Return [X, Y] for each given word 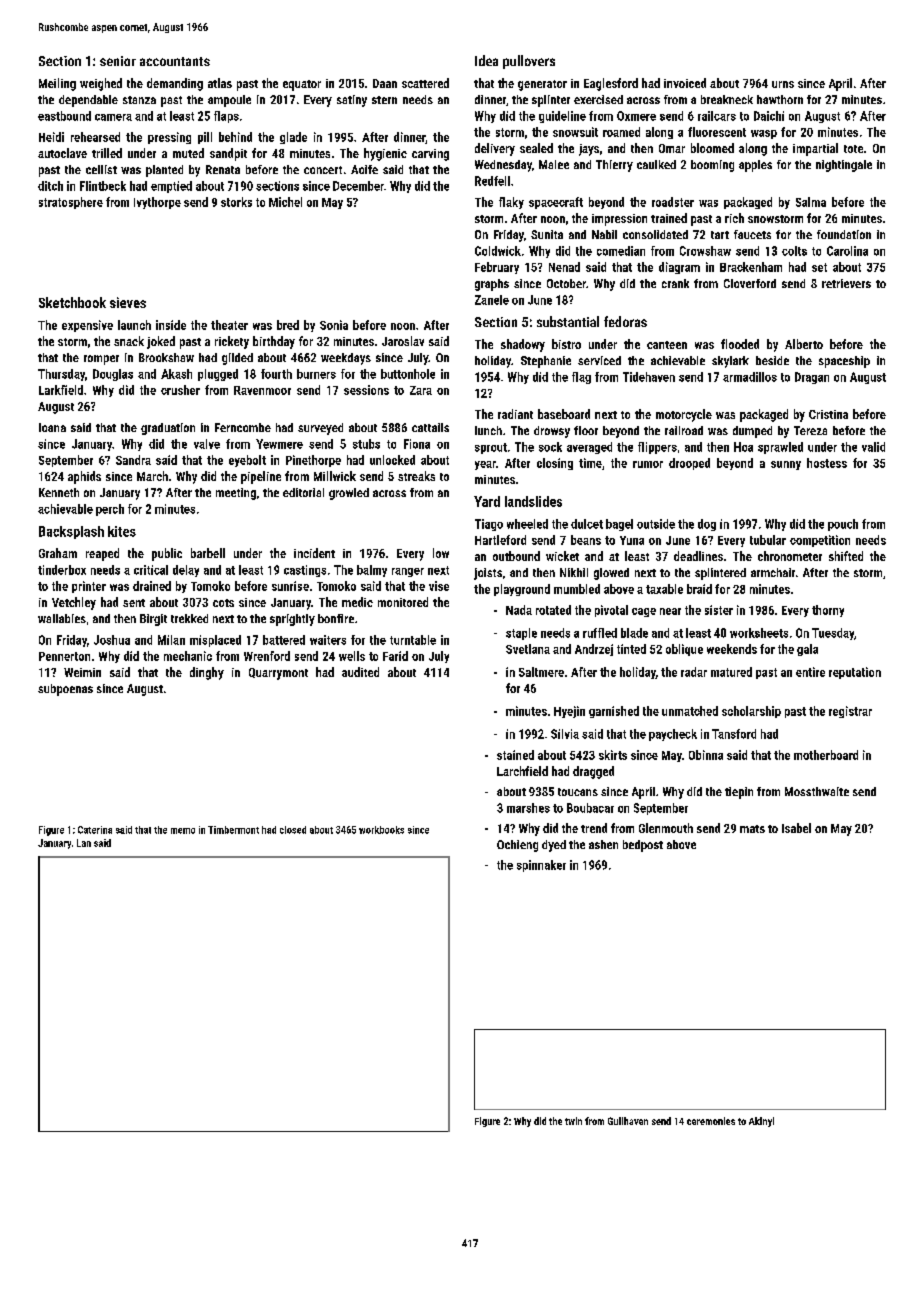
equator [302, 85]
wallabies [62, 618]
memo [183, 831]
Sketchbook [72, 302]
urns [783, 84]
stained [515, 755]
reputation [855, 673]
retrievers [846, 283]
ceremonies [711, 1121]
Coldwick [498, 251]
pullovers [529, 62]
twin [573, 1121]
